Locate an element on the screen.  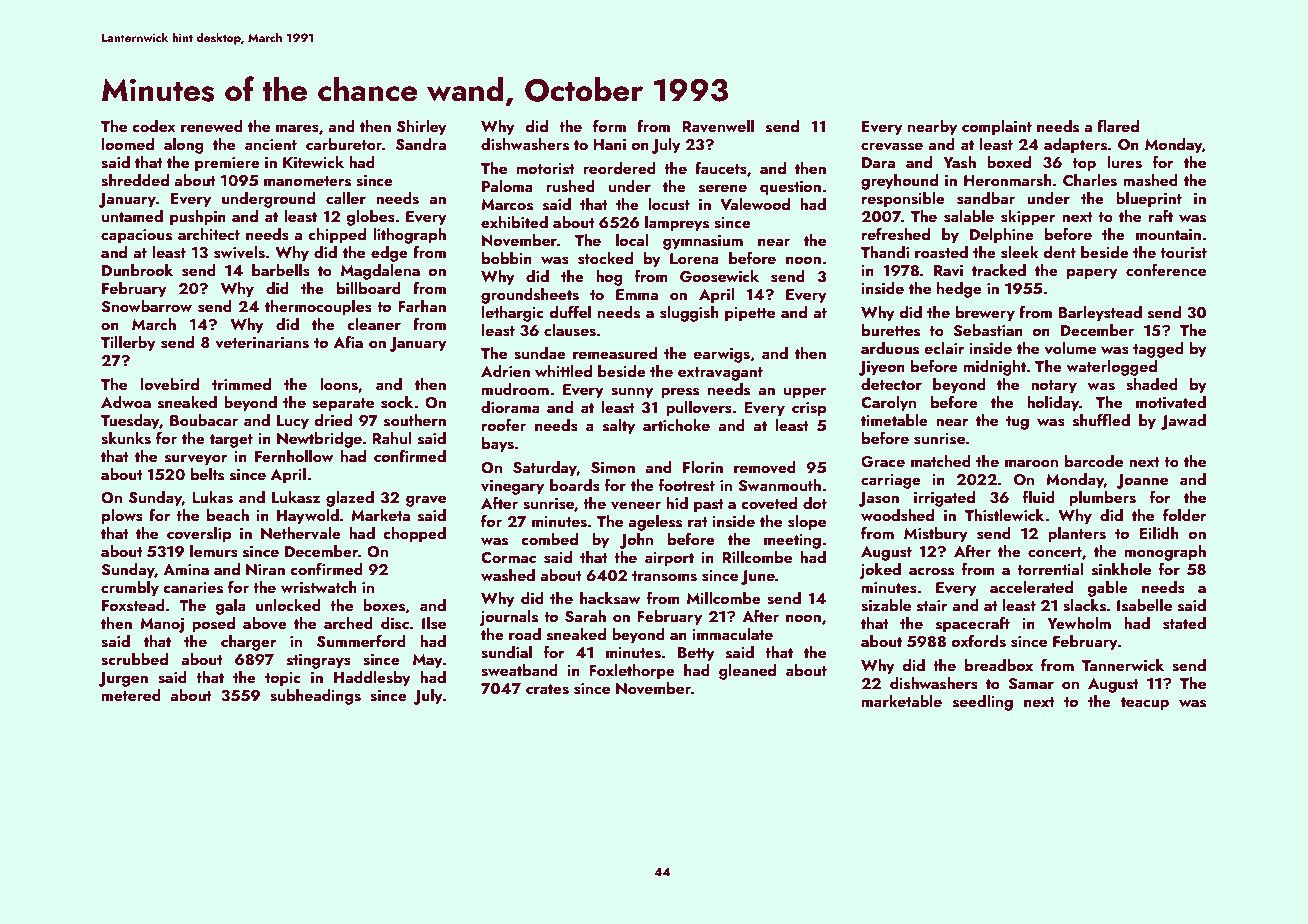
veterinarians is located at coordinates (262, 343).
